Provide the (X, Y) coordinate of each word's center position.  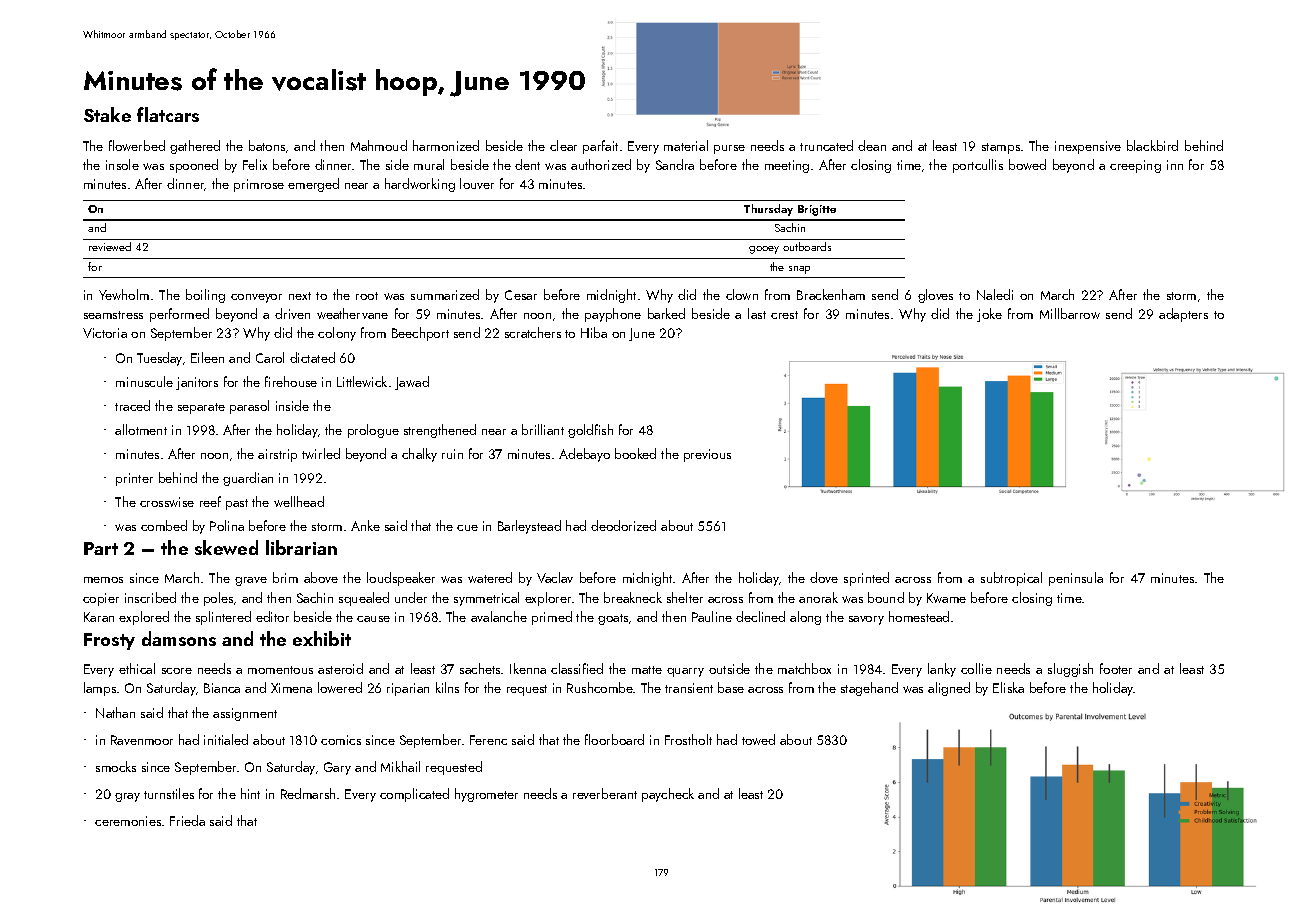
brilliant (543, 429)
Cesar (521, 295)
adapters (1183, 315)
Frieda (187, 820)
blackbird (1152, 145)
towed (758, 739)
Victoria (105, 333)
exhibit (322, 638)
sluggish (1070, 670)
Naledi (995, 294)
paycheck (668, 795)
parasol (249, 407)
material (686, 145)
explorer (548, 599)
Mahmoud (379, 145)
